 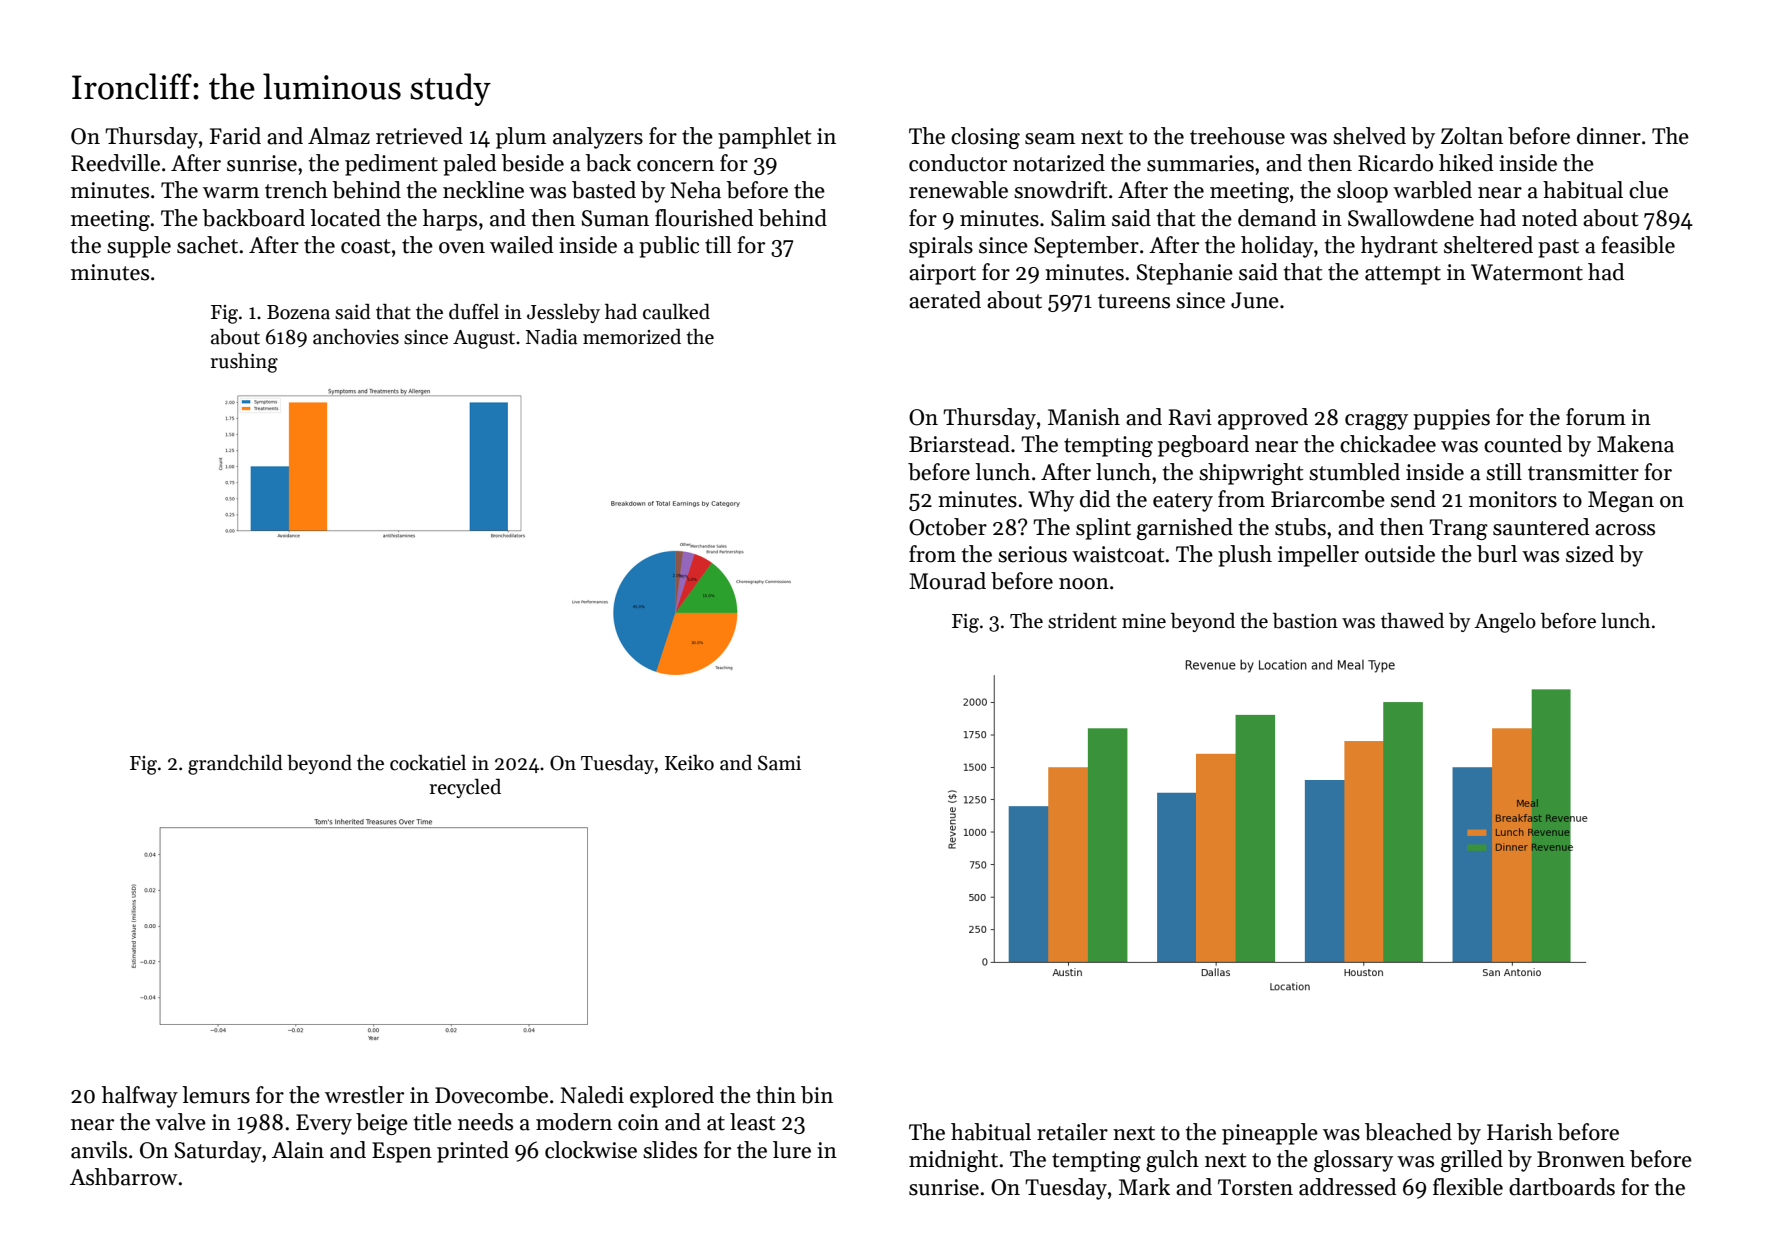 What do you see at coordinates (491, 1095) in the screenshot?
I see `Dovecombe` at bounding box center [491, 1095].
